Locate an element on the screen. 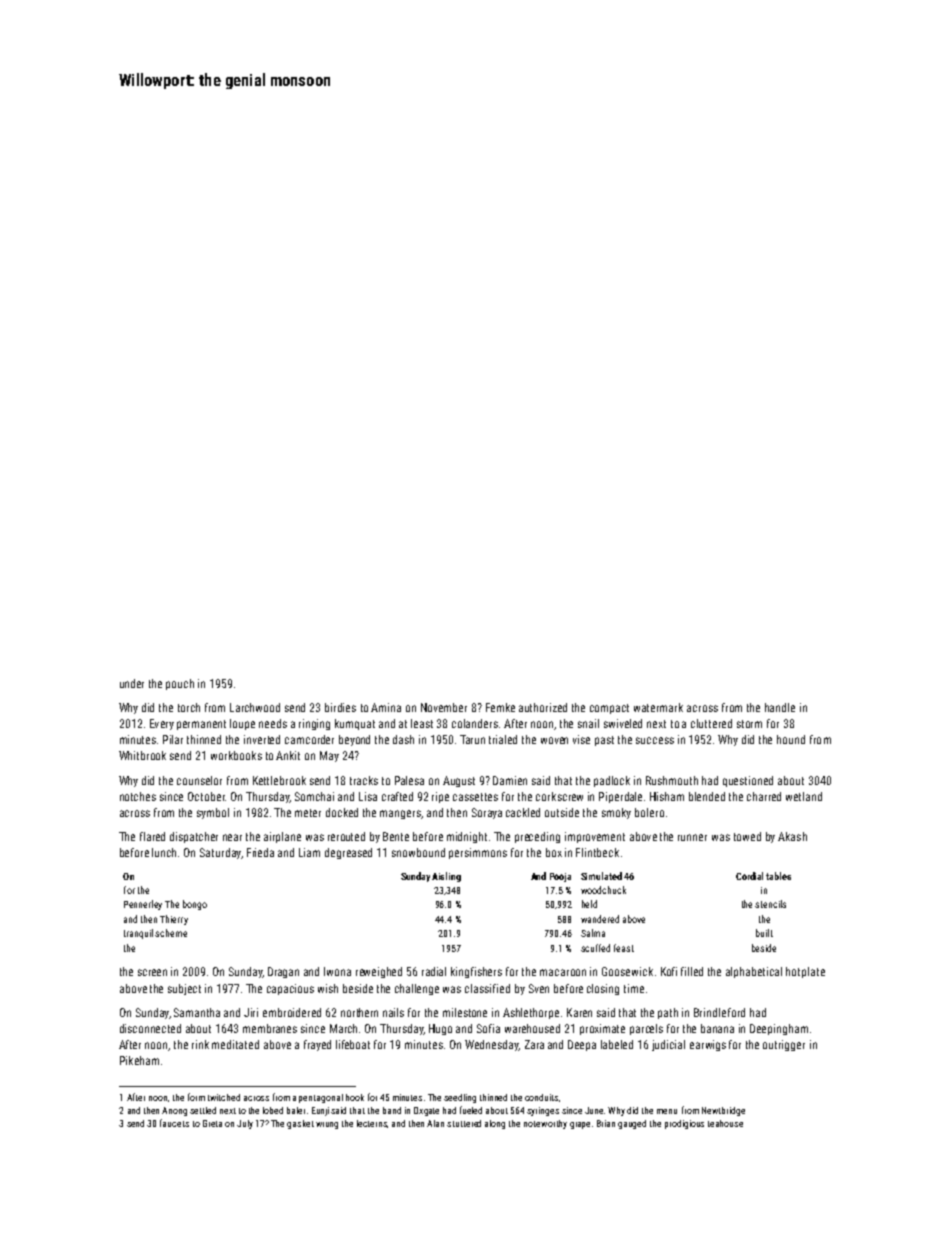  pouch is located at coordinates (180, 684).
